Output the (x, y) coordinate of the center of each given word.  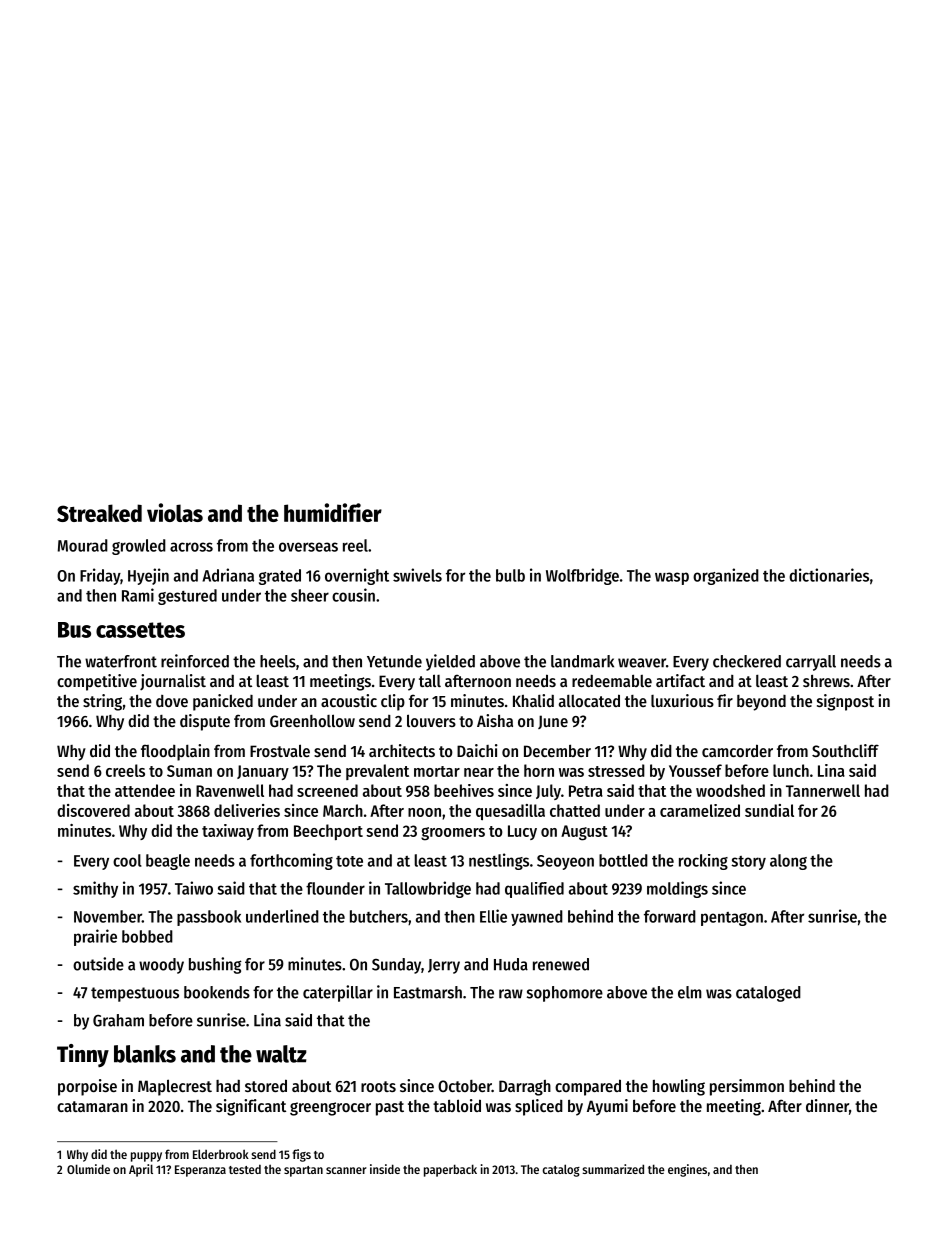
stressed (616, 770)
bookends (217, 992)
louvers (431, 720)
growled (139, 547)
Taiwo (194, 888)
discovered (93, 810)
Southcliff (845, 750)
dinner (827, 1105)
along (788, 862)
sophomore (565, 994)
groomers (453, 834)
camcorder (737, 750)
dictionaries (829, 575)
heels (278, 661)
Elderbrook (221, 1154)
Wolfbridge (582, 576)
